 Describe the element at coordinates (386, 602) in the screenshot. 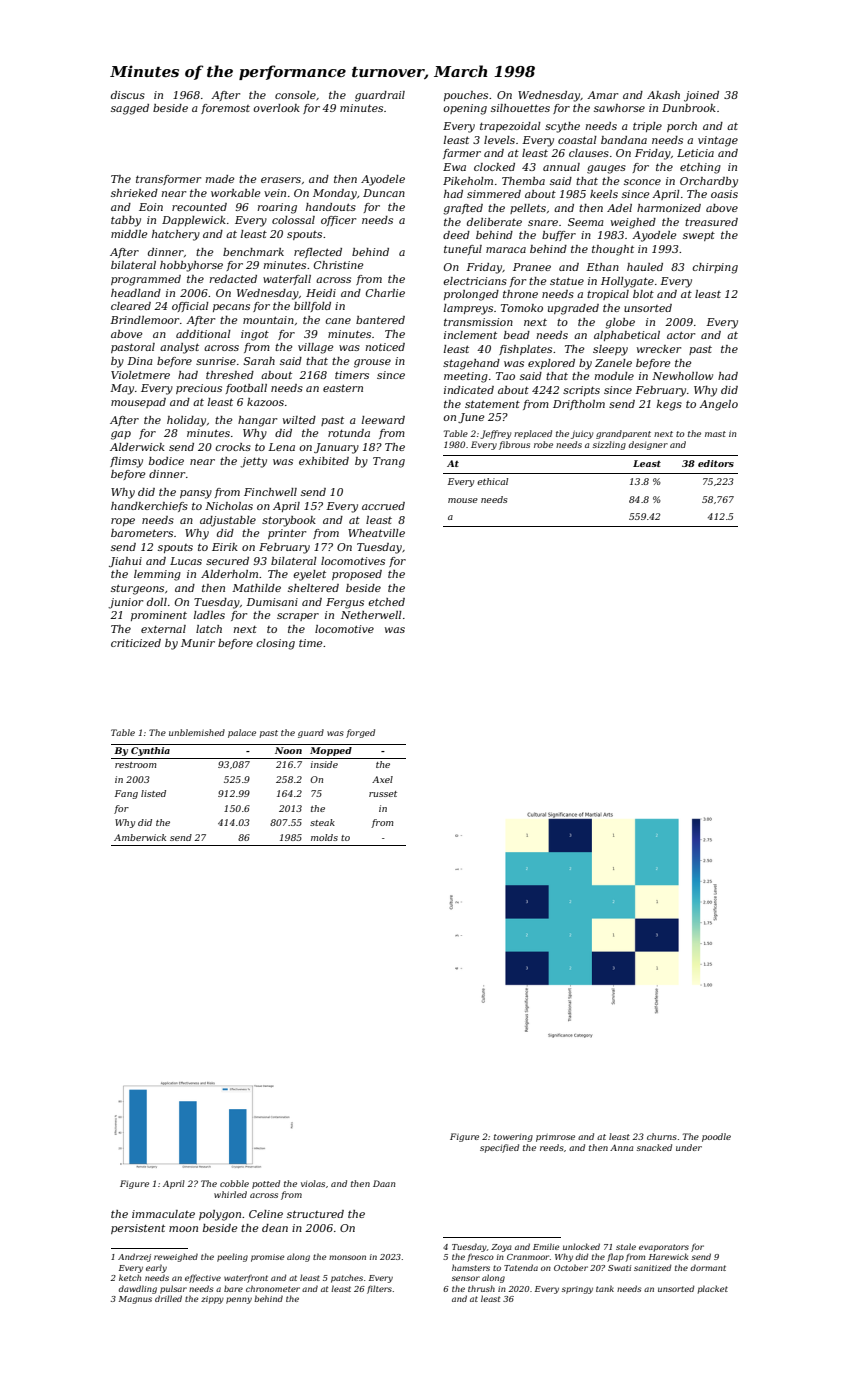

I see `etched` at that location.
